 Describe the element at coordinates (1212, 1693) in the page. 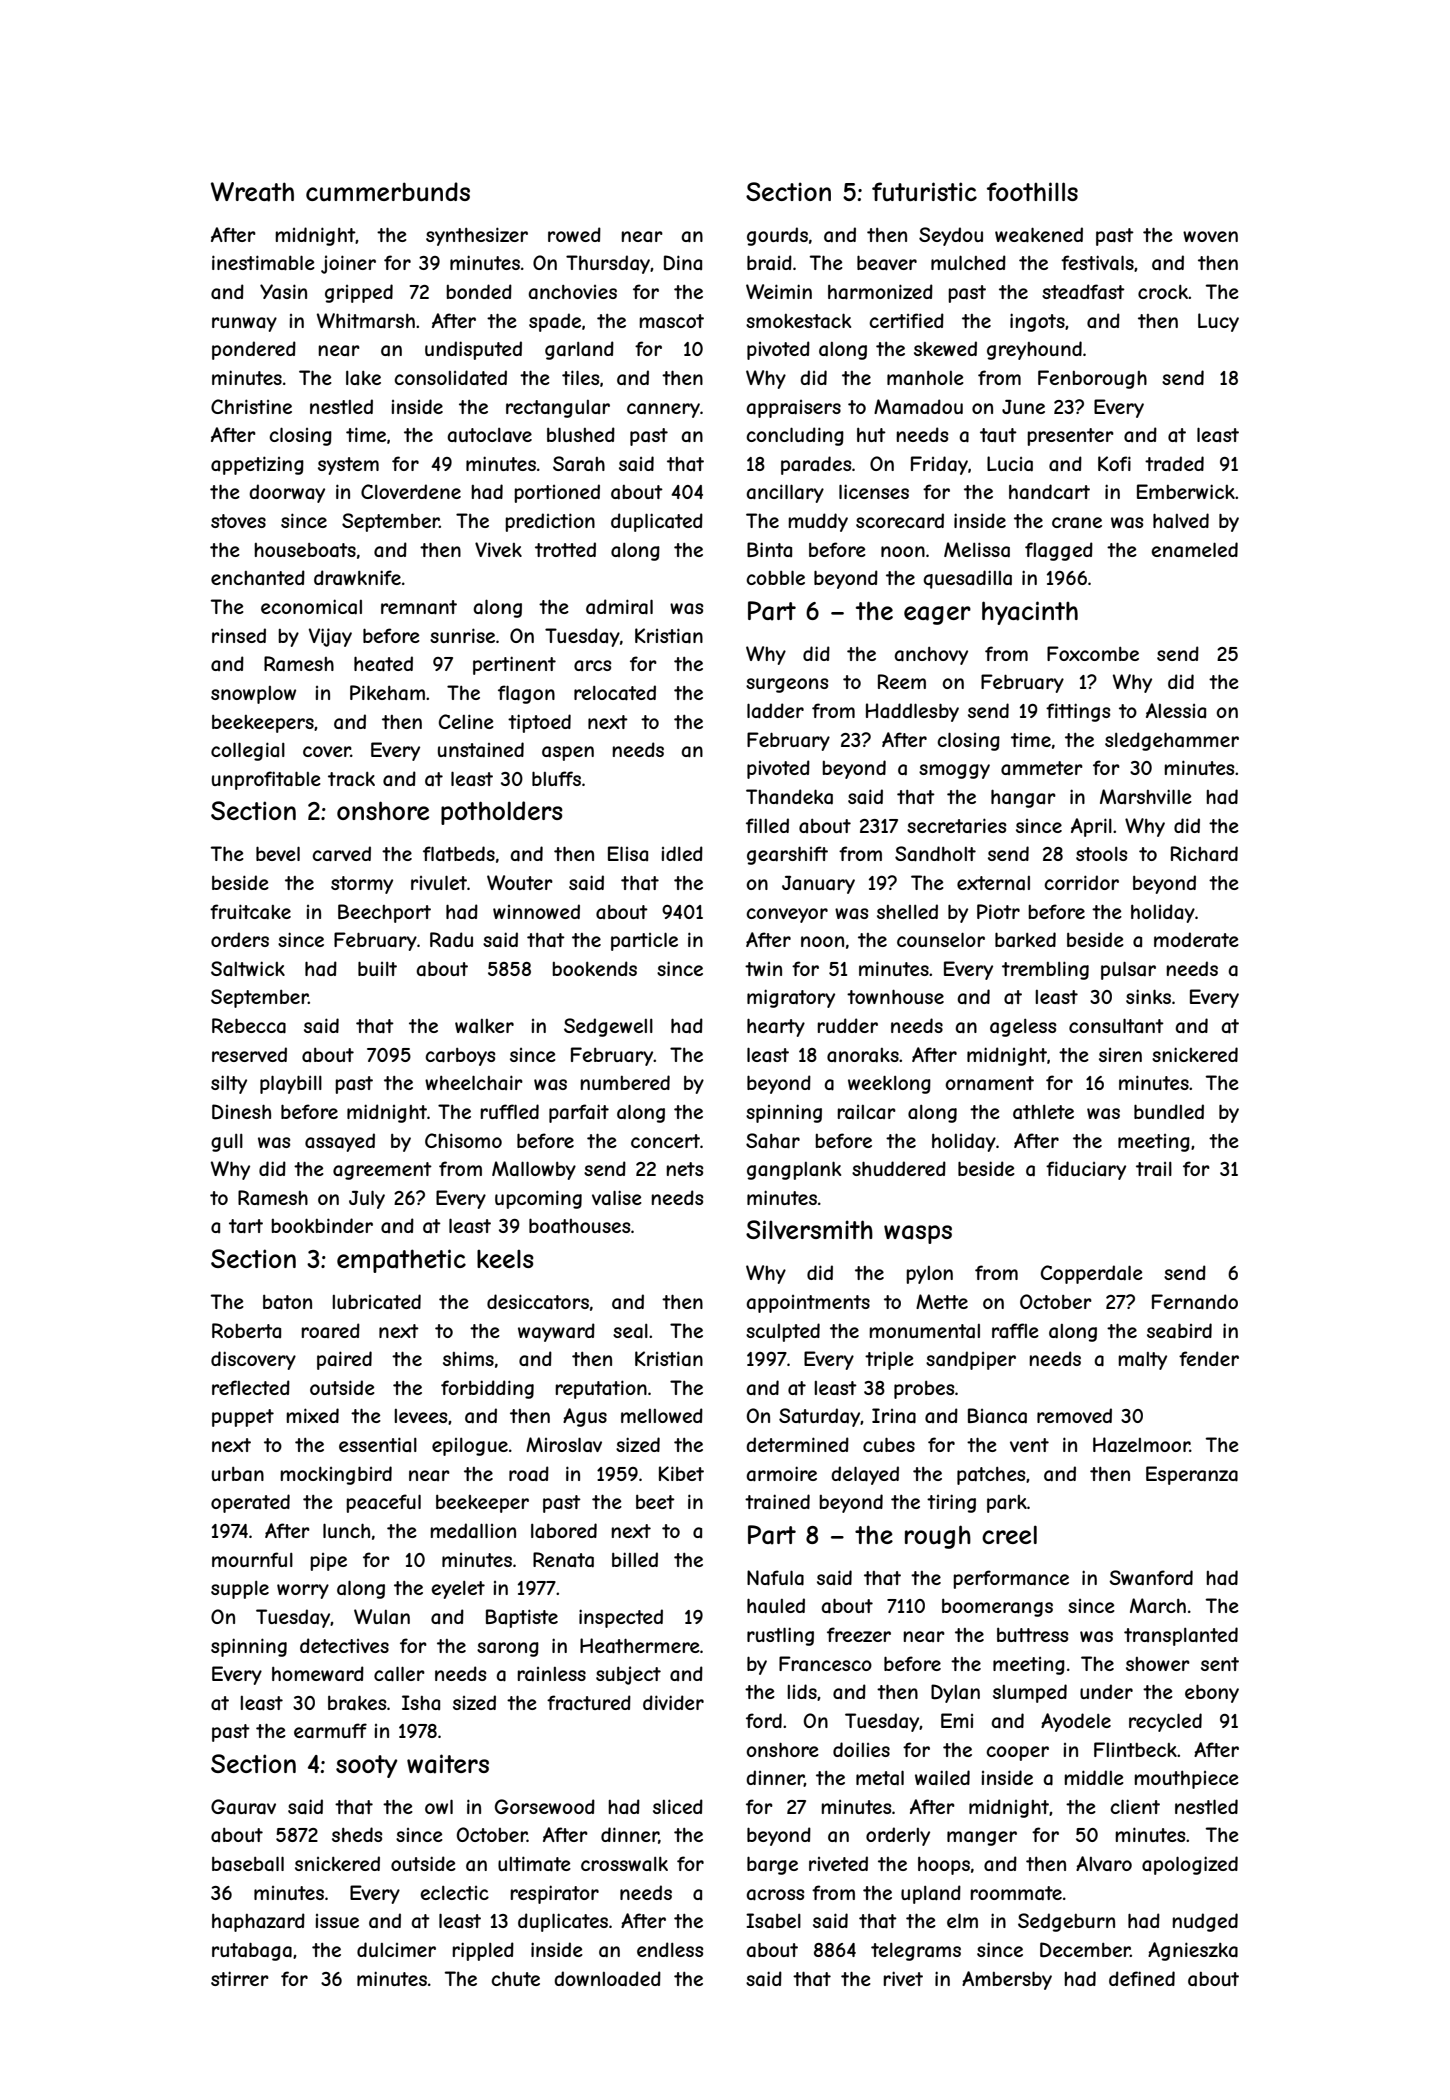

I see `ebony` at that location.
